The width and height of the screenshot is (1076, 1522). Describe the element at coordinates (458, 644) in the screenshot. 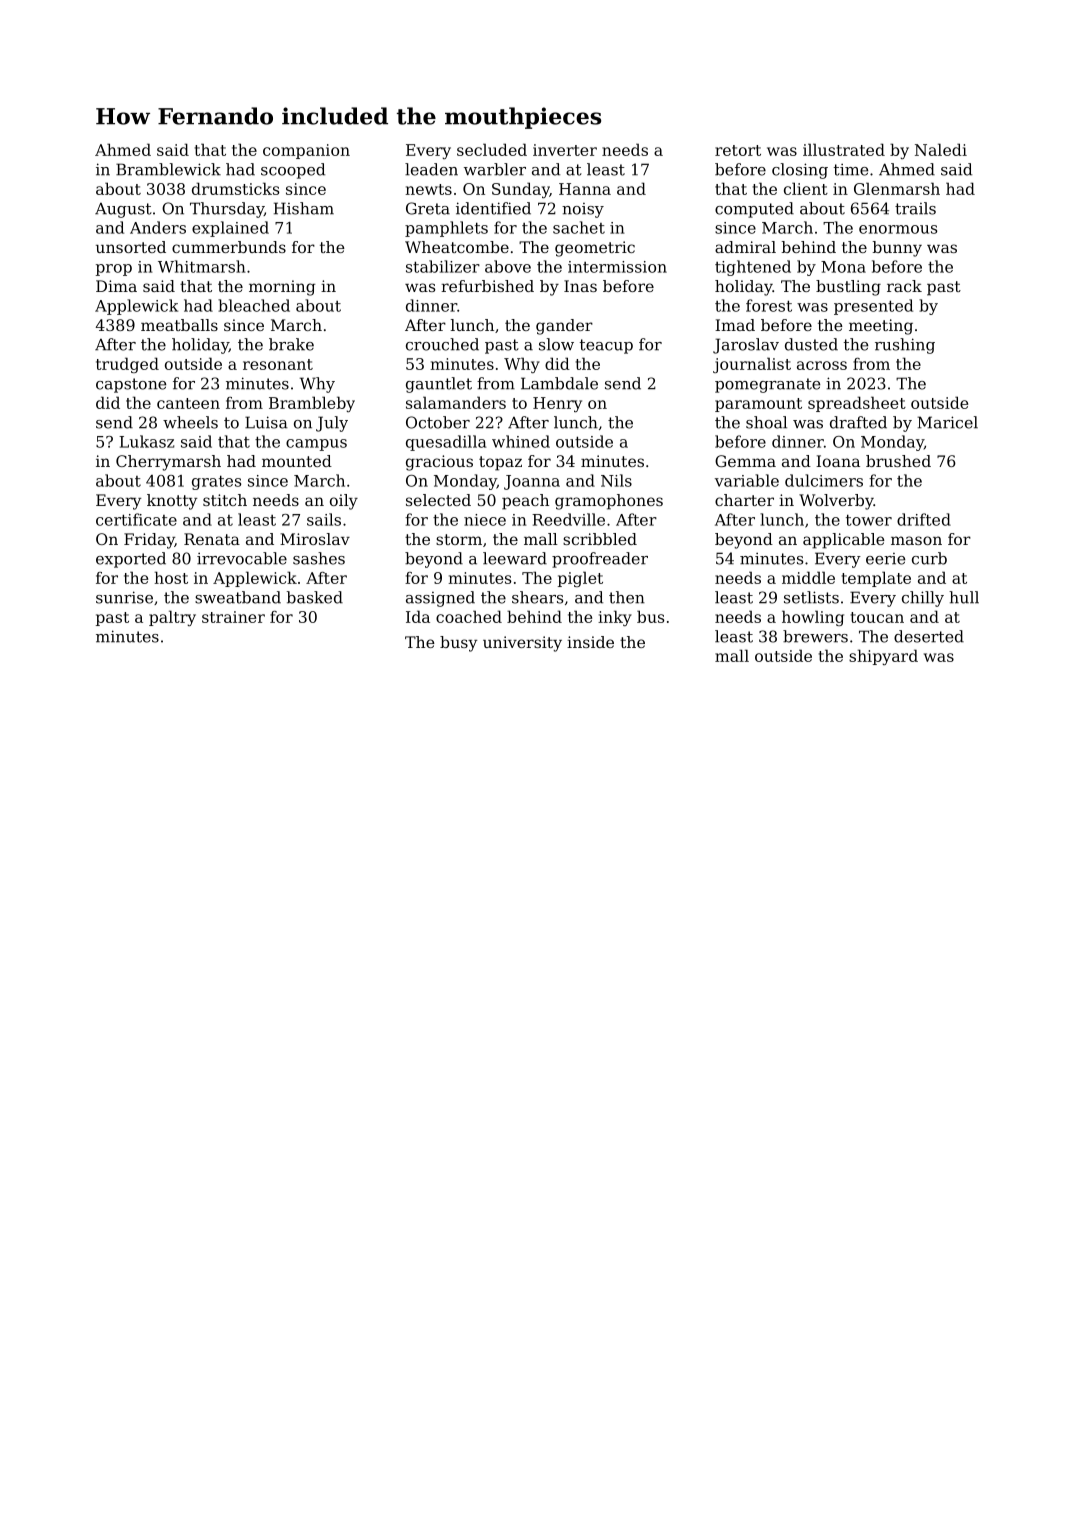

I see `busy` at that location.
